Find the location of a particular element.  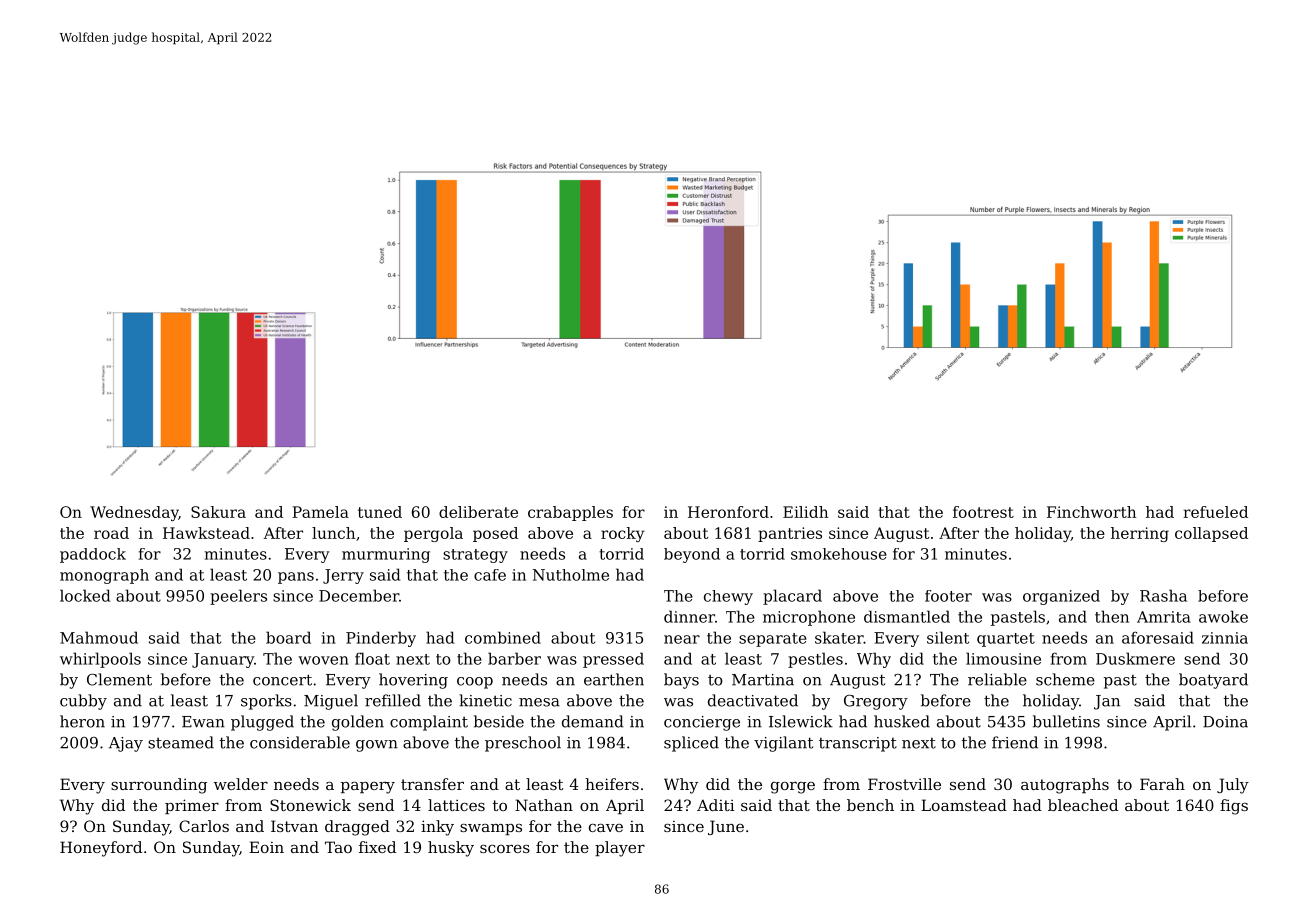

boatyard is located at coordinates (1213, 681).
